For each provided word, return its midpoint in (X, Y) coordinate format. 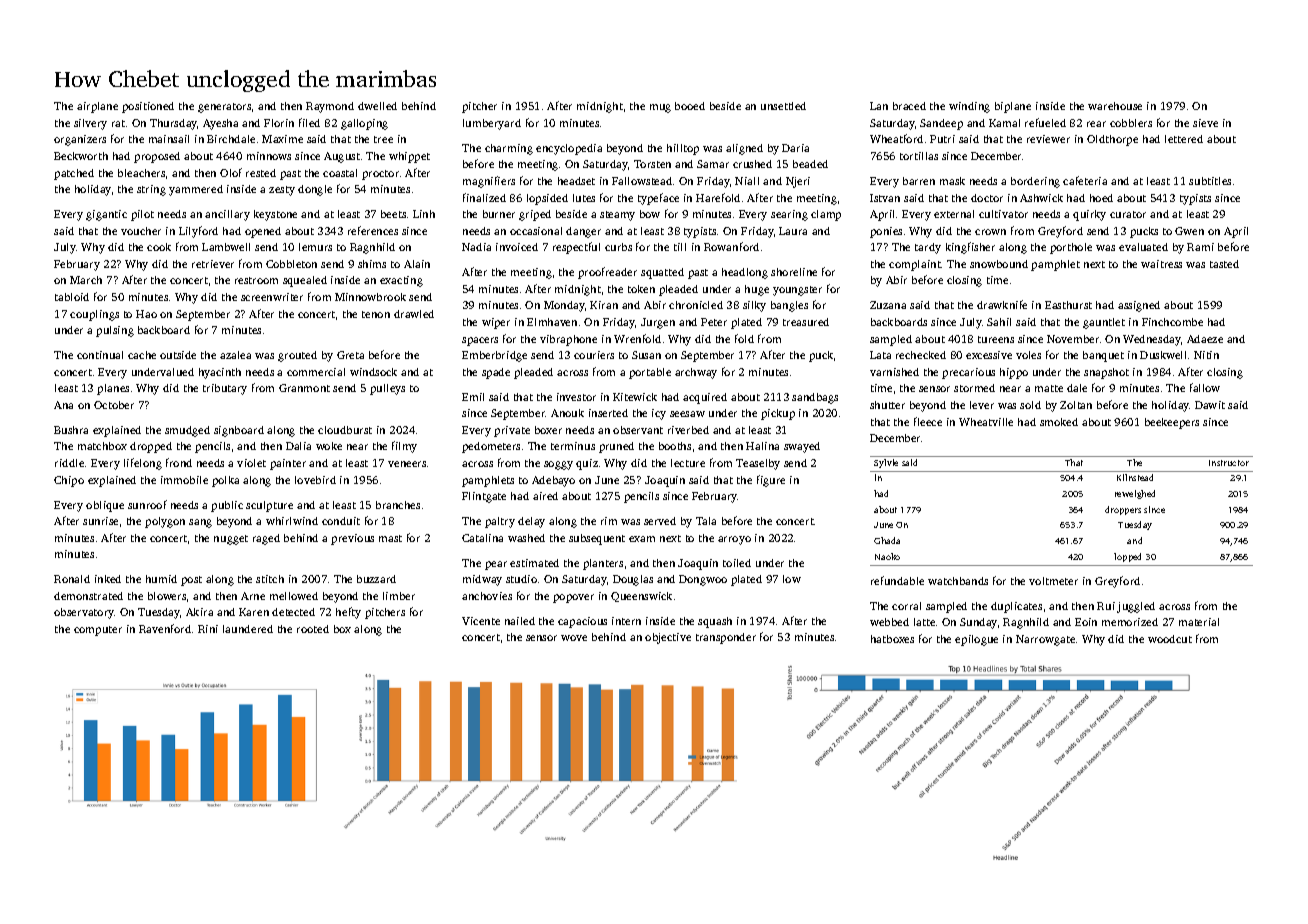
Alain (417, 264)
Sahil (999, 322)
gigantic (106, 215)
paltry (500, 522)
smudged (187, 431)
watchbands (958, 581)
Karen (254, 612)
